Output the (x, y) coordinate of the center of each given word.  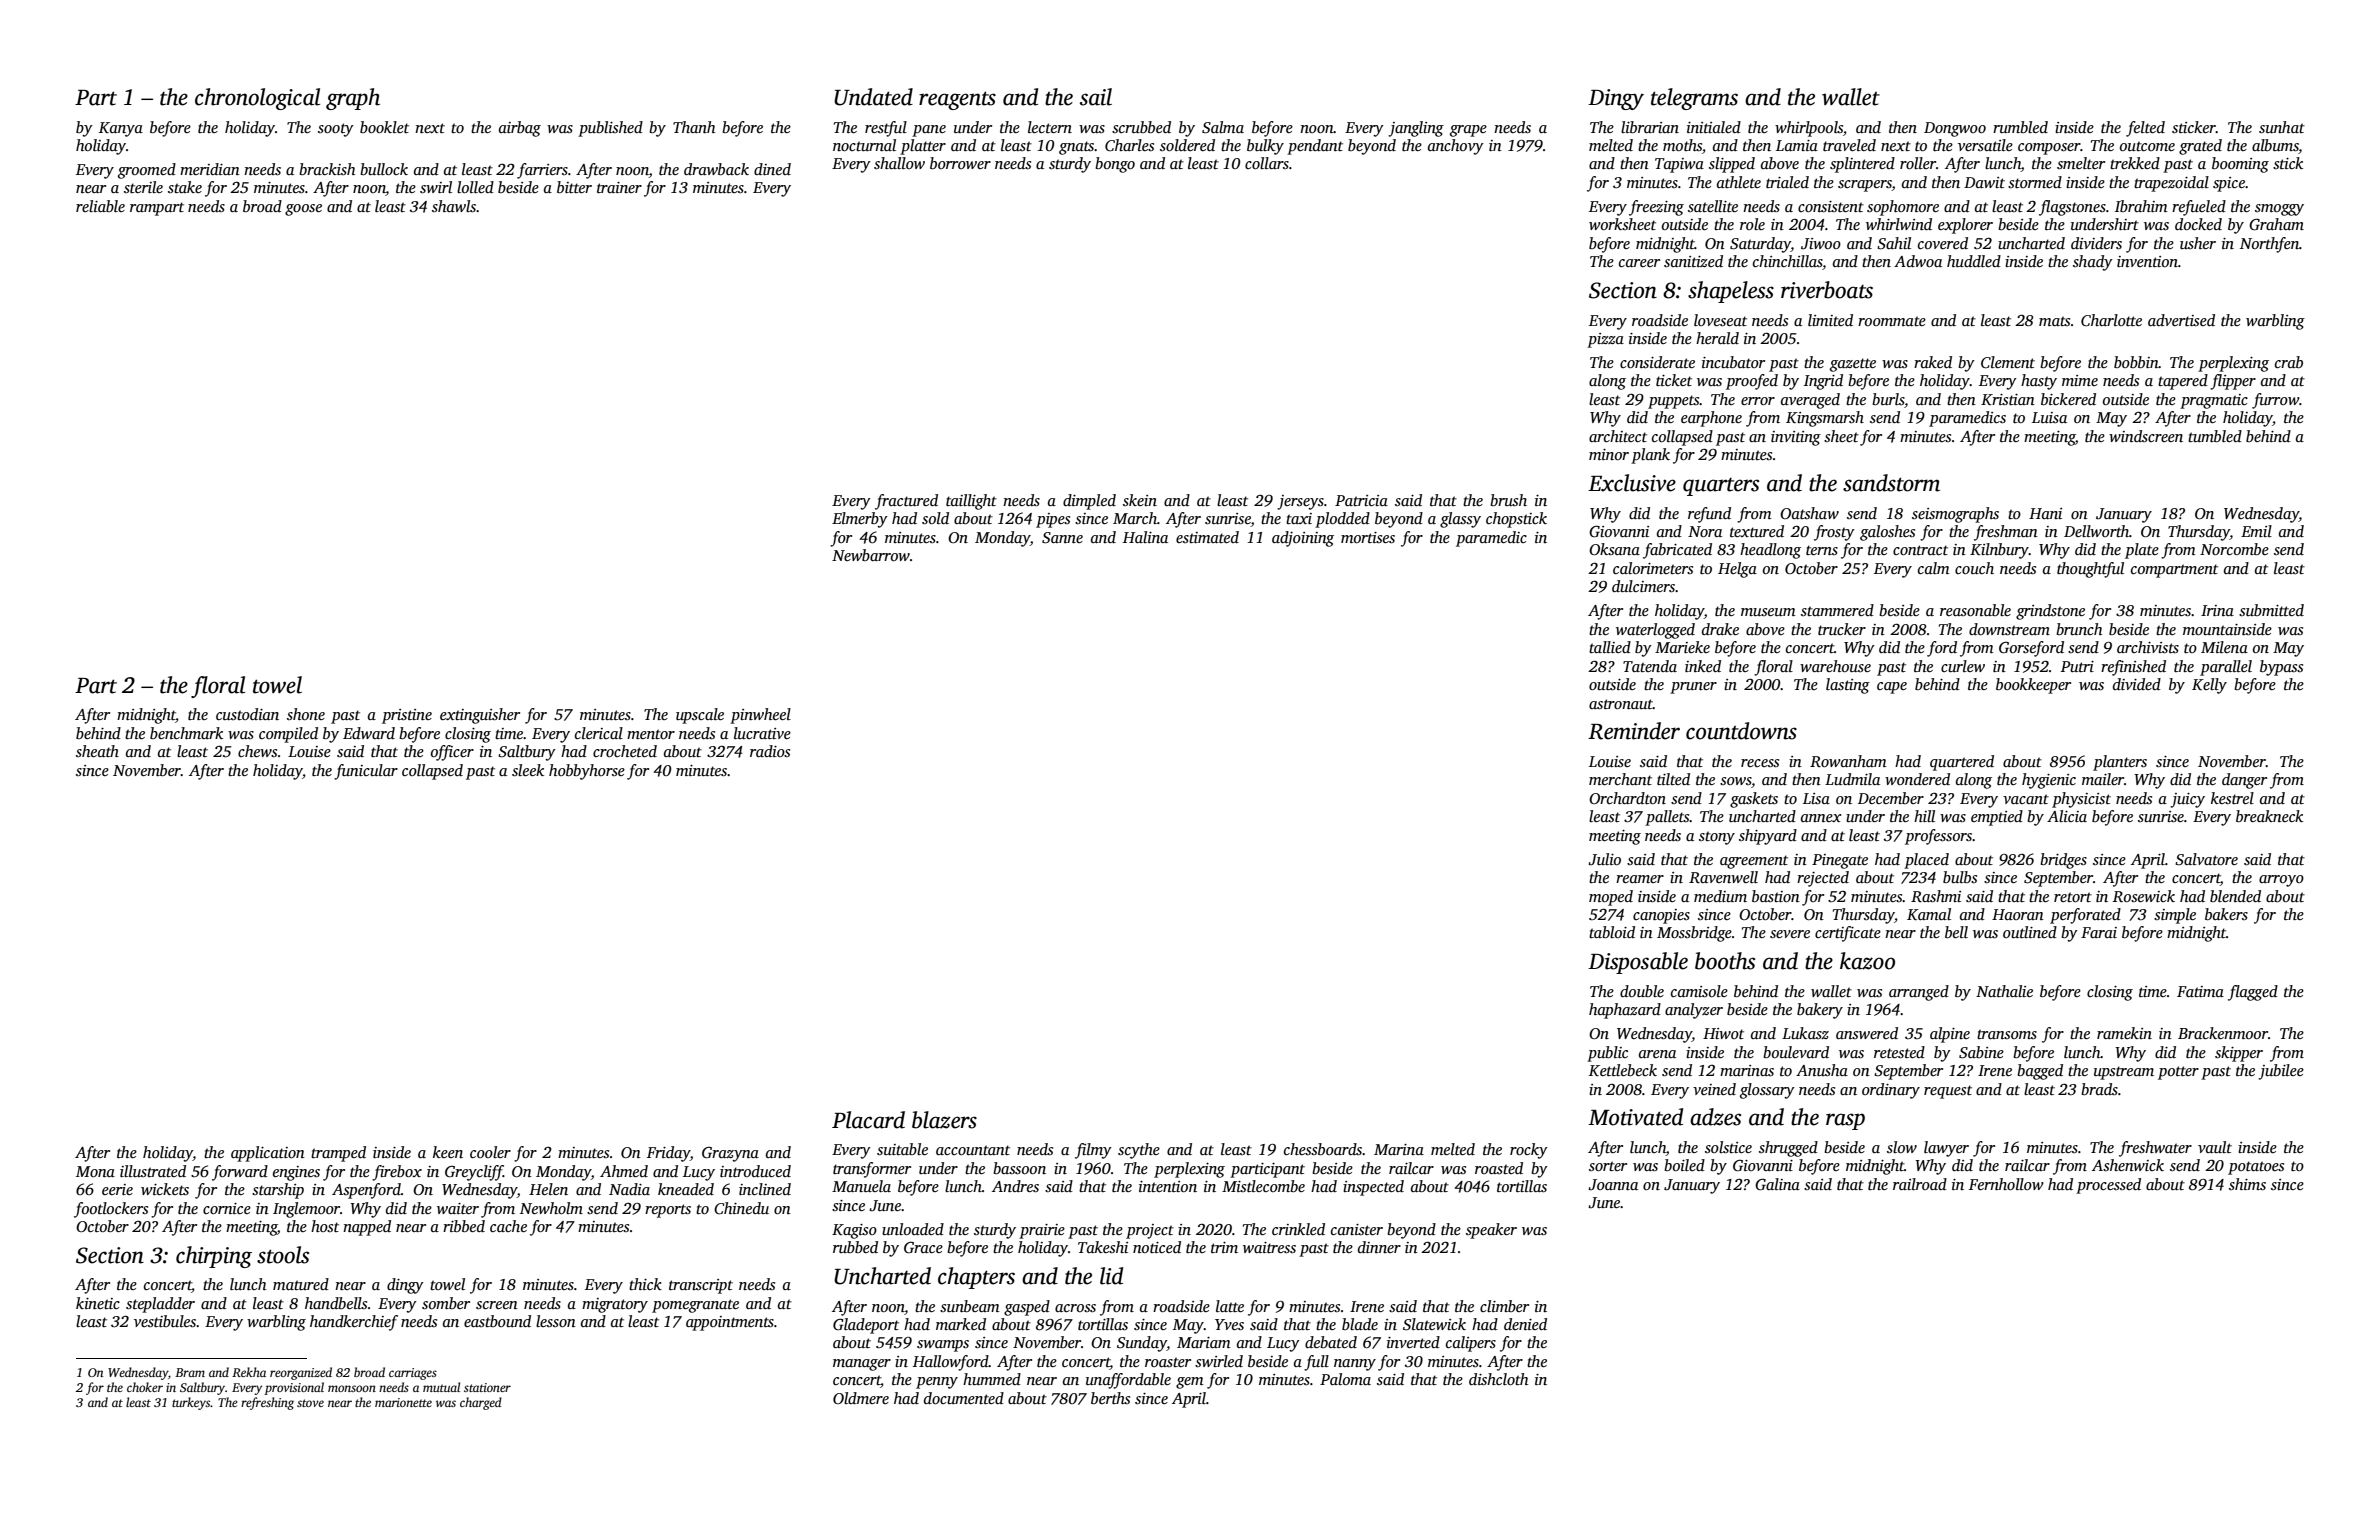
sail (1096, 97)
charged (481, 1403)
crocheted (625, 751)
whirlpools (1809, 129)
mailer (2103, 779)
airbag (520, 129)
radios (770, 751)
